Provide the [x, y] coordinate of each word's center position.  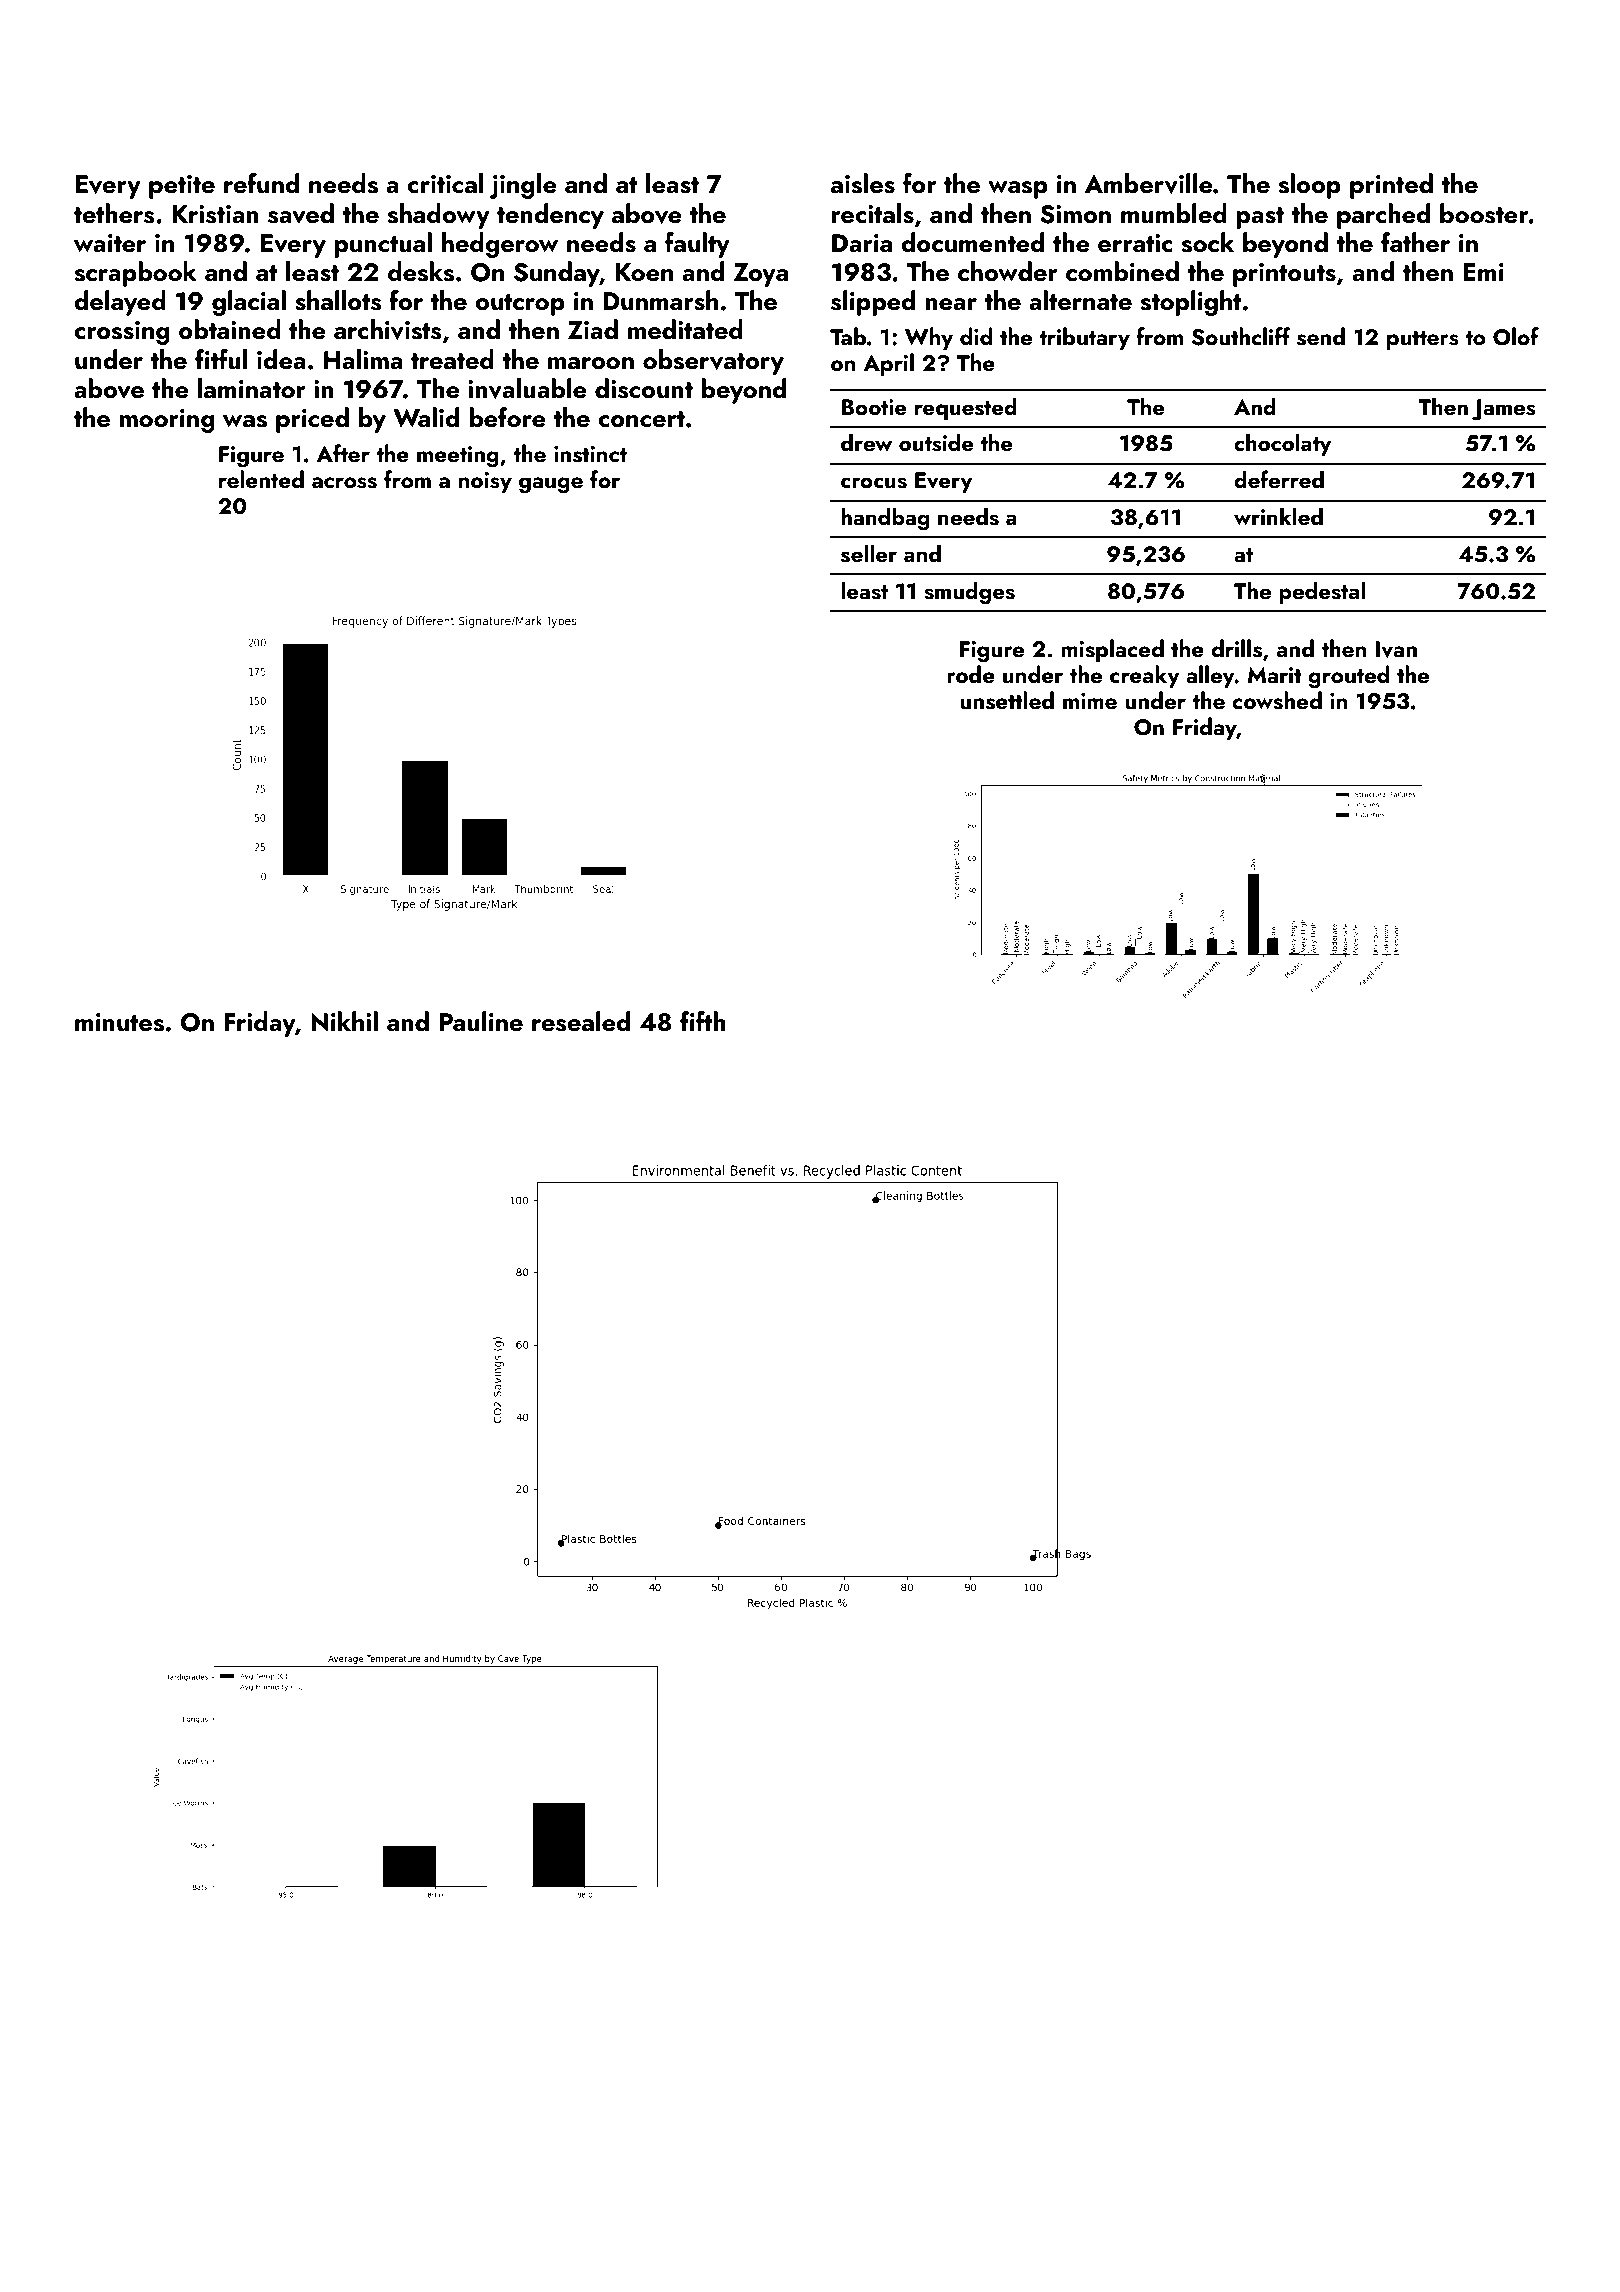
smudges [969, 593]
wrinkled [1278, 516]
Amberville [1149, 183]
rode [971, 674]
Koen [644, 272]
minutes [119, 1022]
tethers [114, 213]
